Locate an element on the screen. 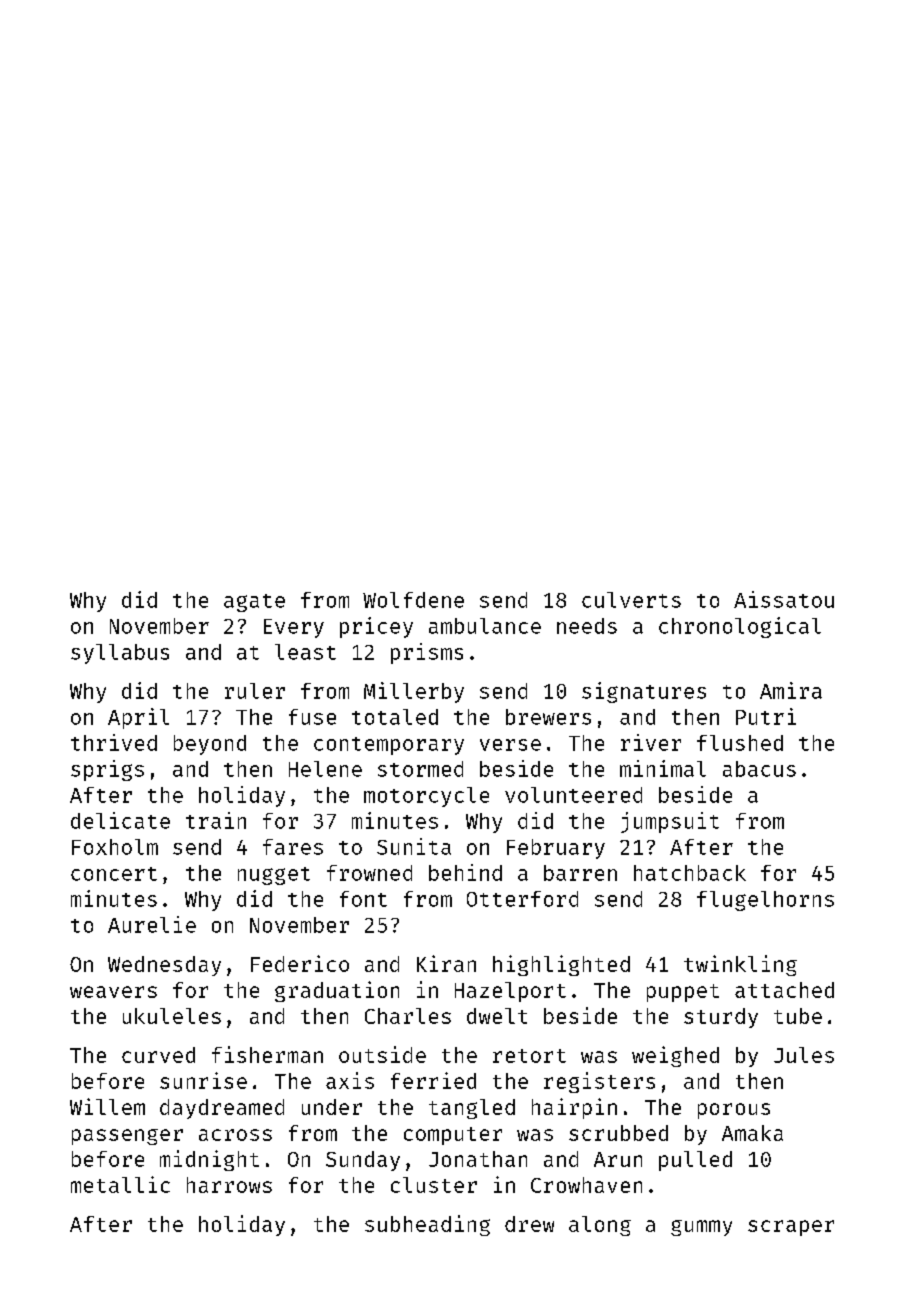  signatures is located at coordinates (644, 692).
